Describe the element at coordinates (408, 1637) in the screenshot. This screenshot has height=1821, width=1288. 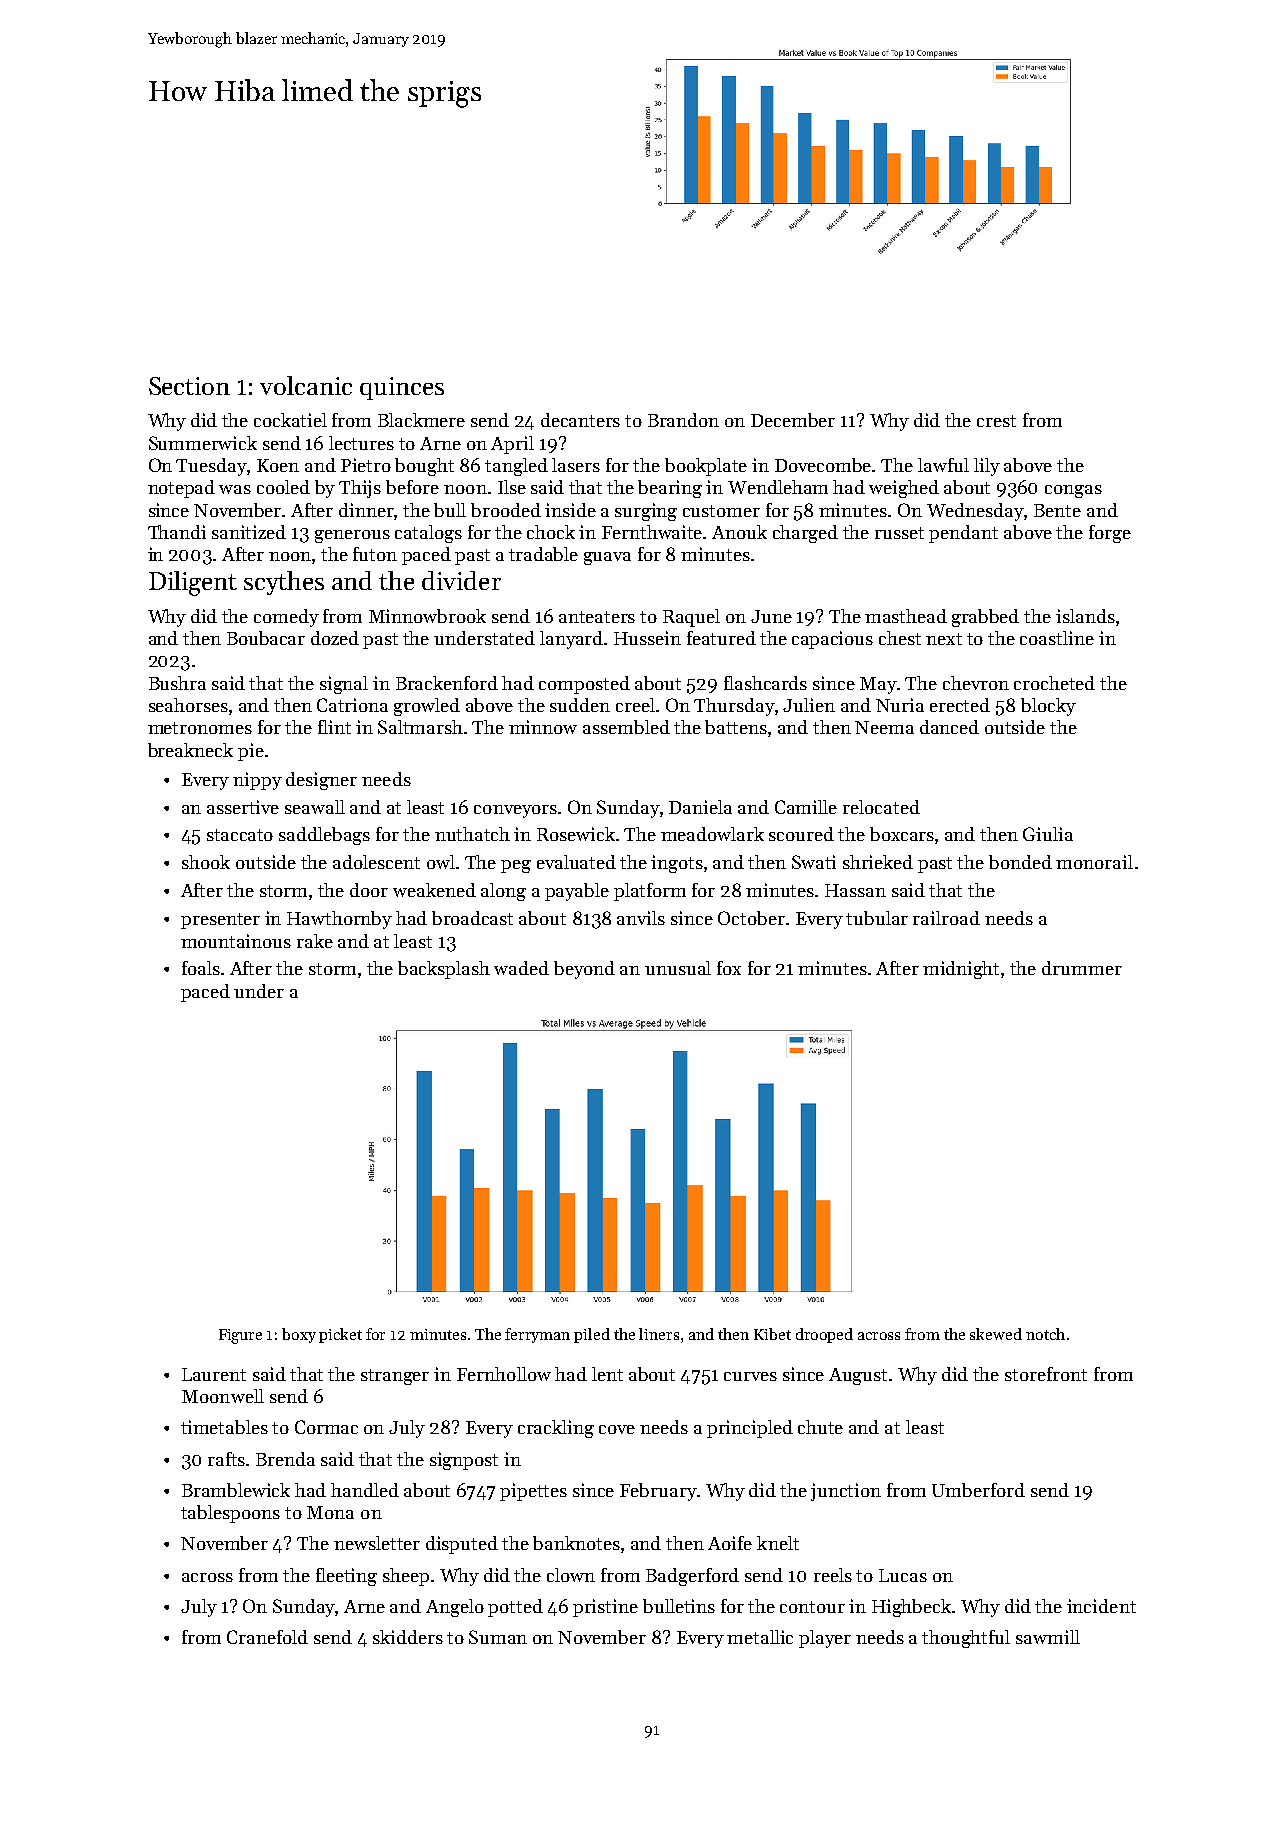
I see `skidders` at that location.
